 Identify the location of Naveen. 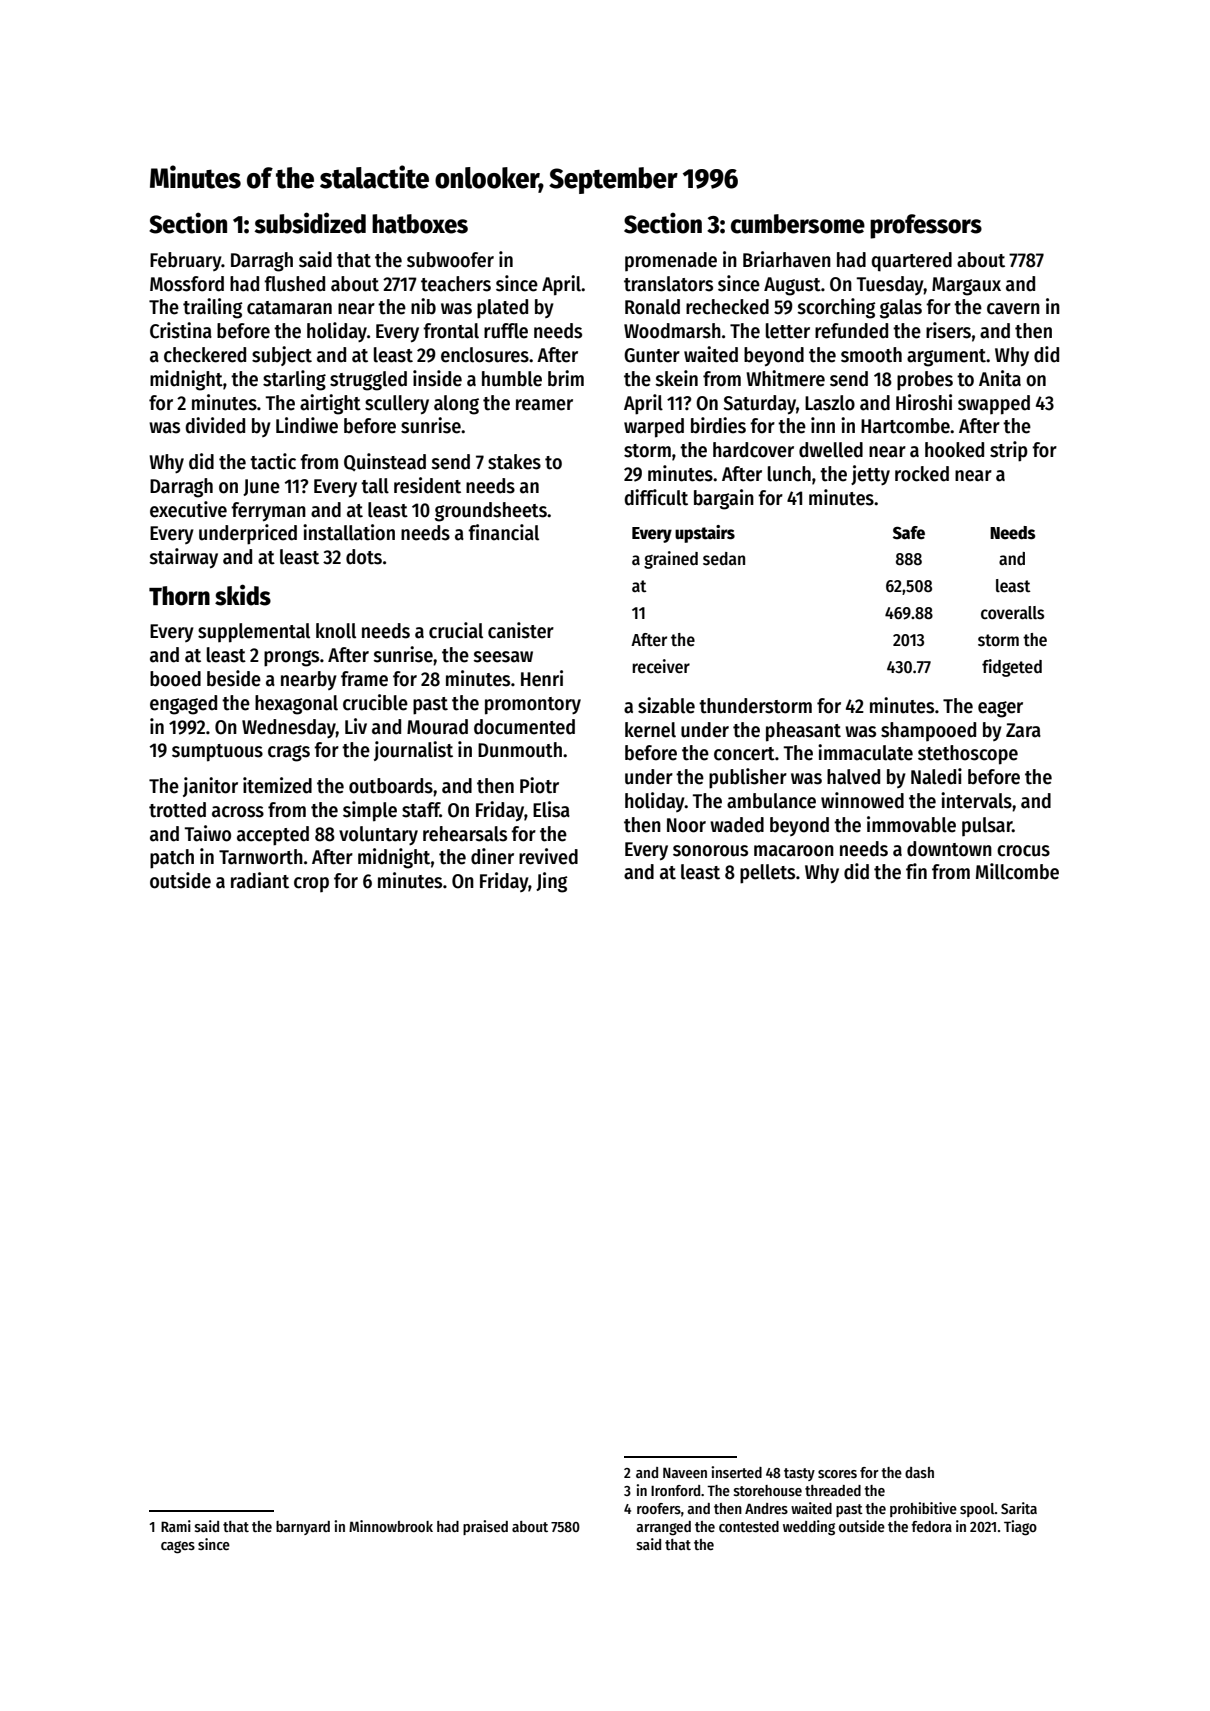
(685, 1472).
